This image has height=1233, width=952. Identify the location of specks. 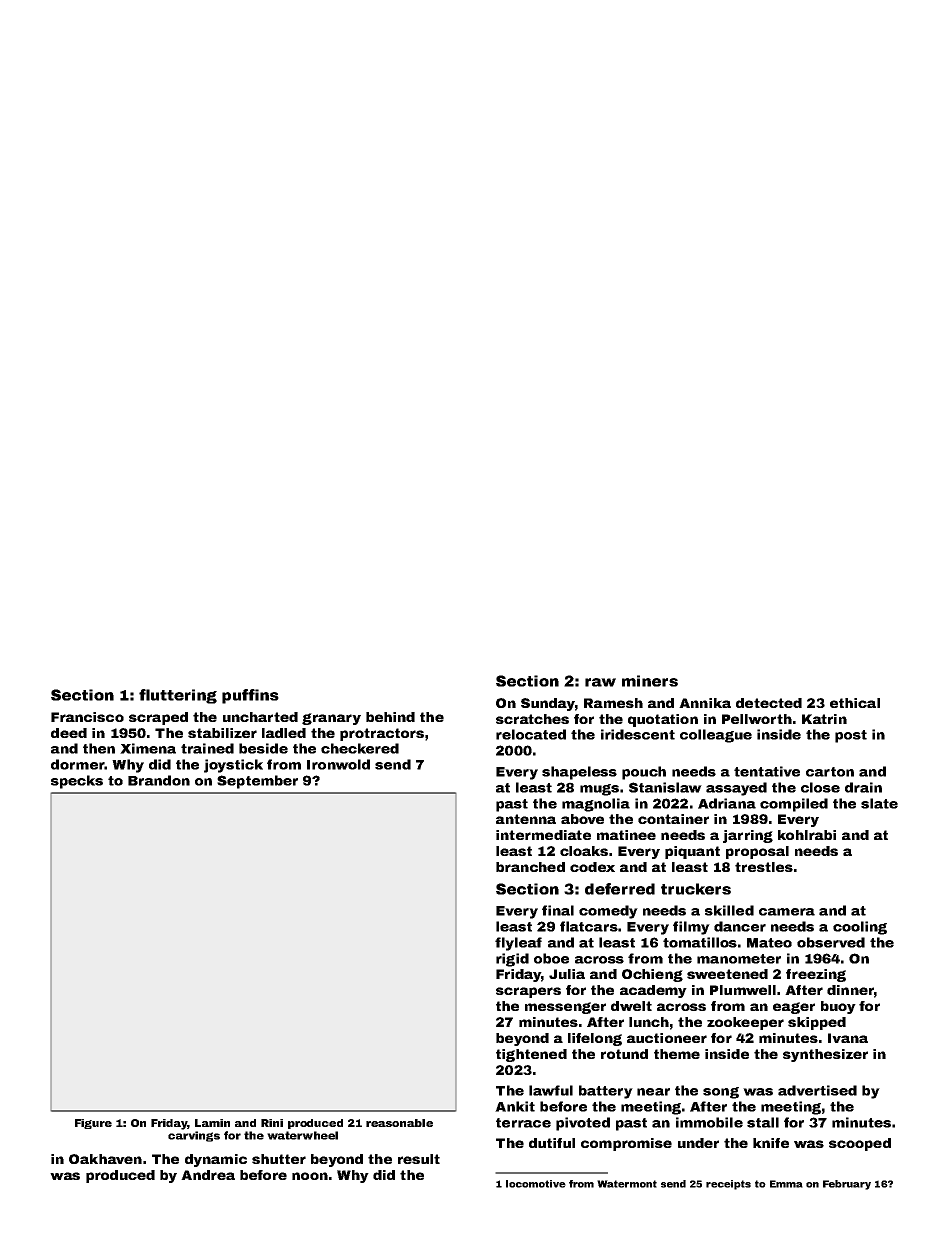
(77, 782).
